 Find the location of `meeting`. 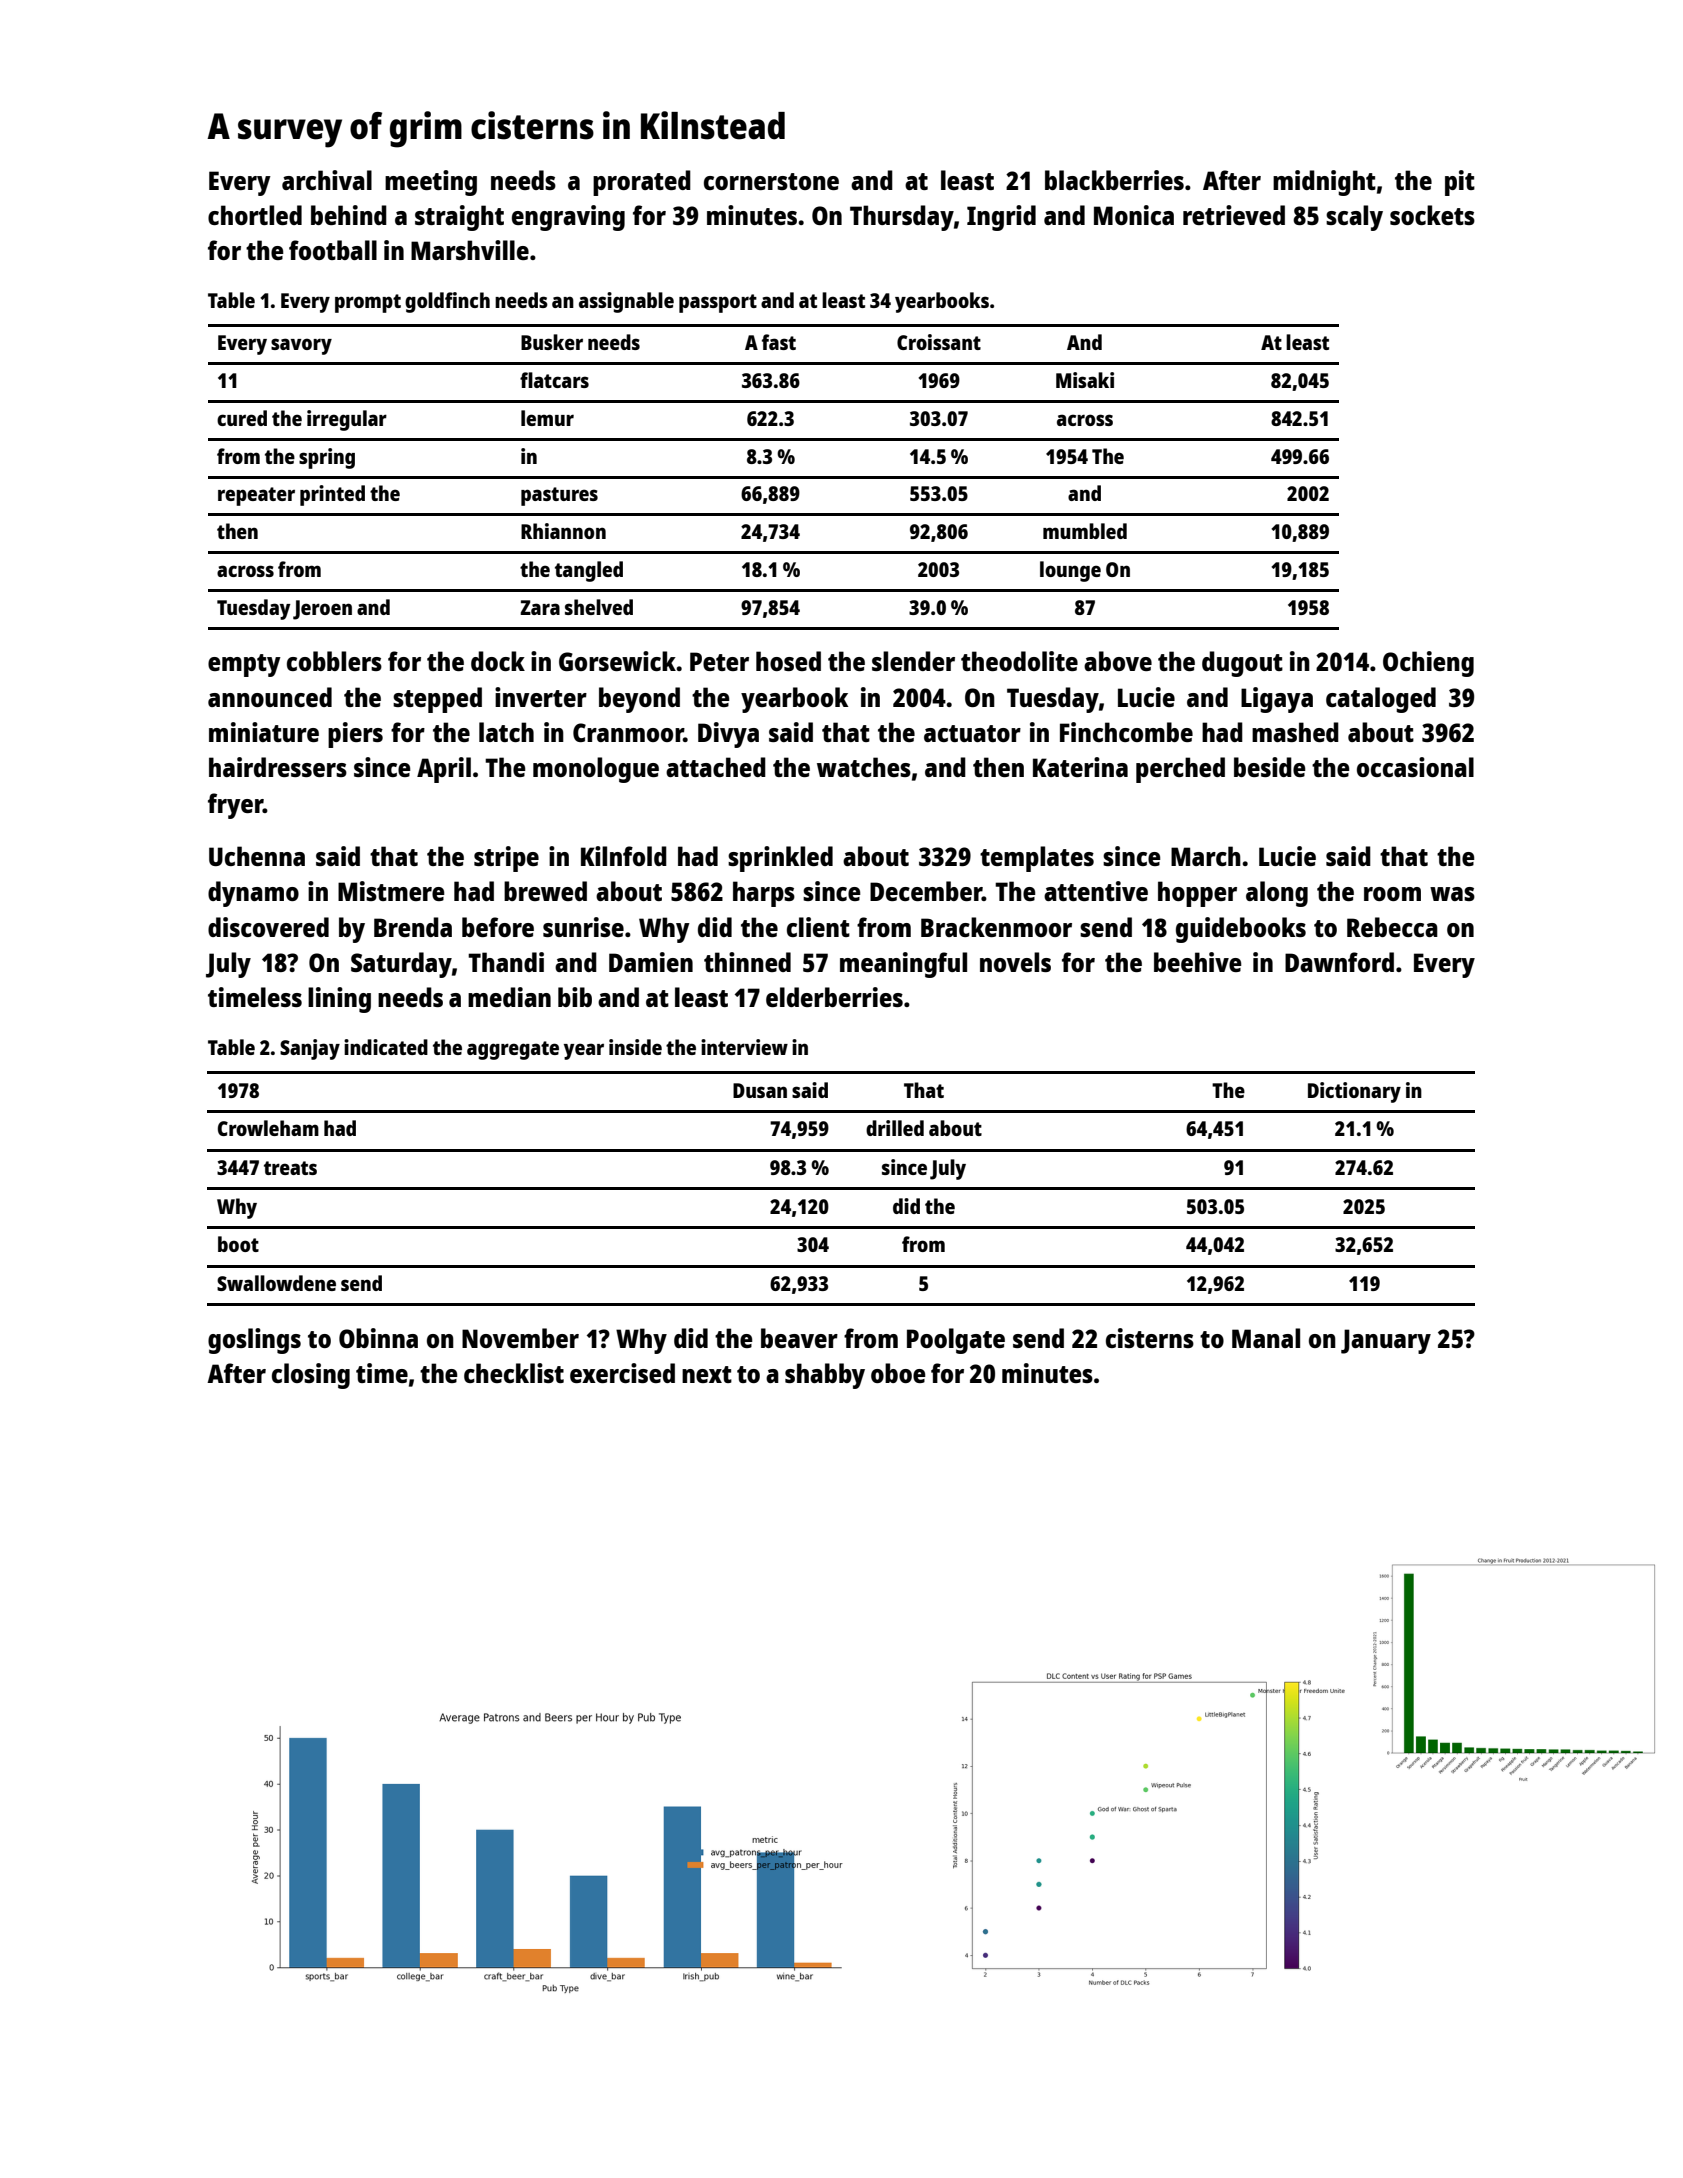

meeting is located at coordinates (431, 183).
